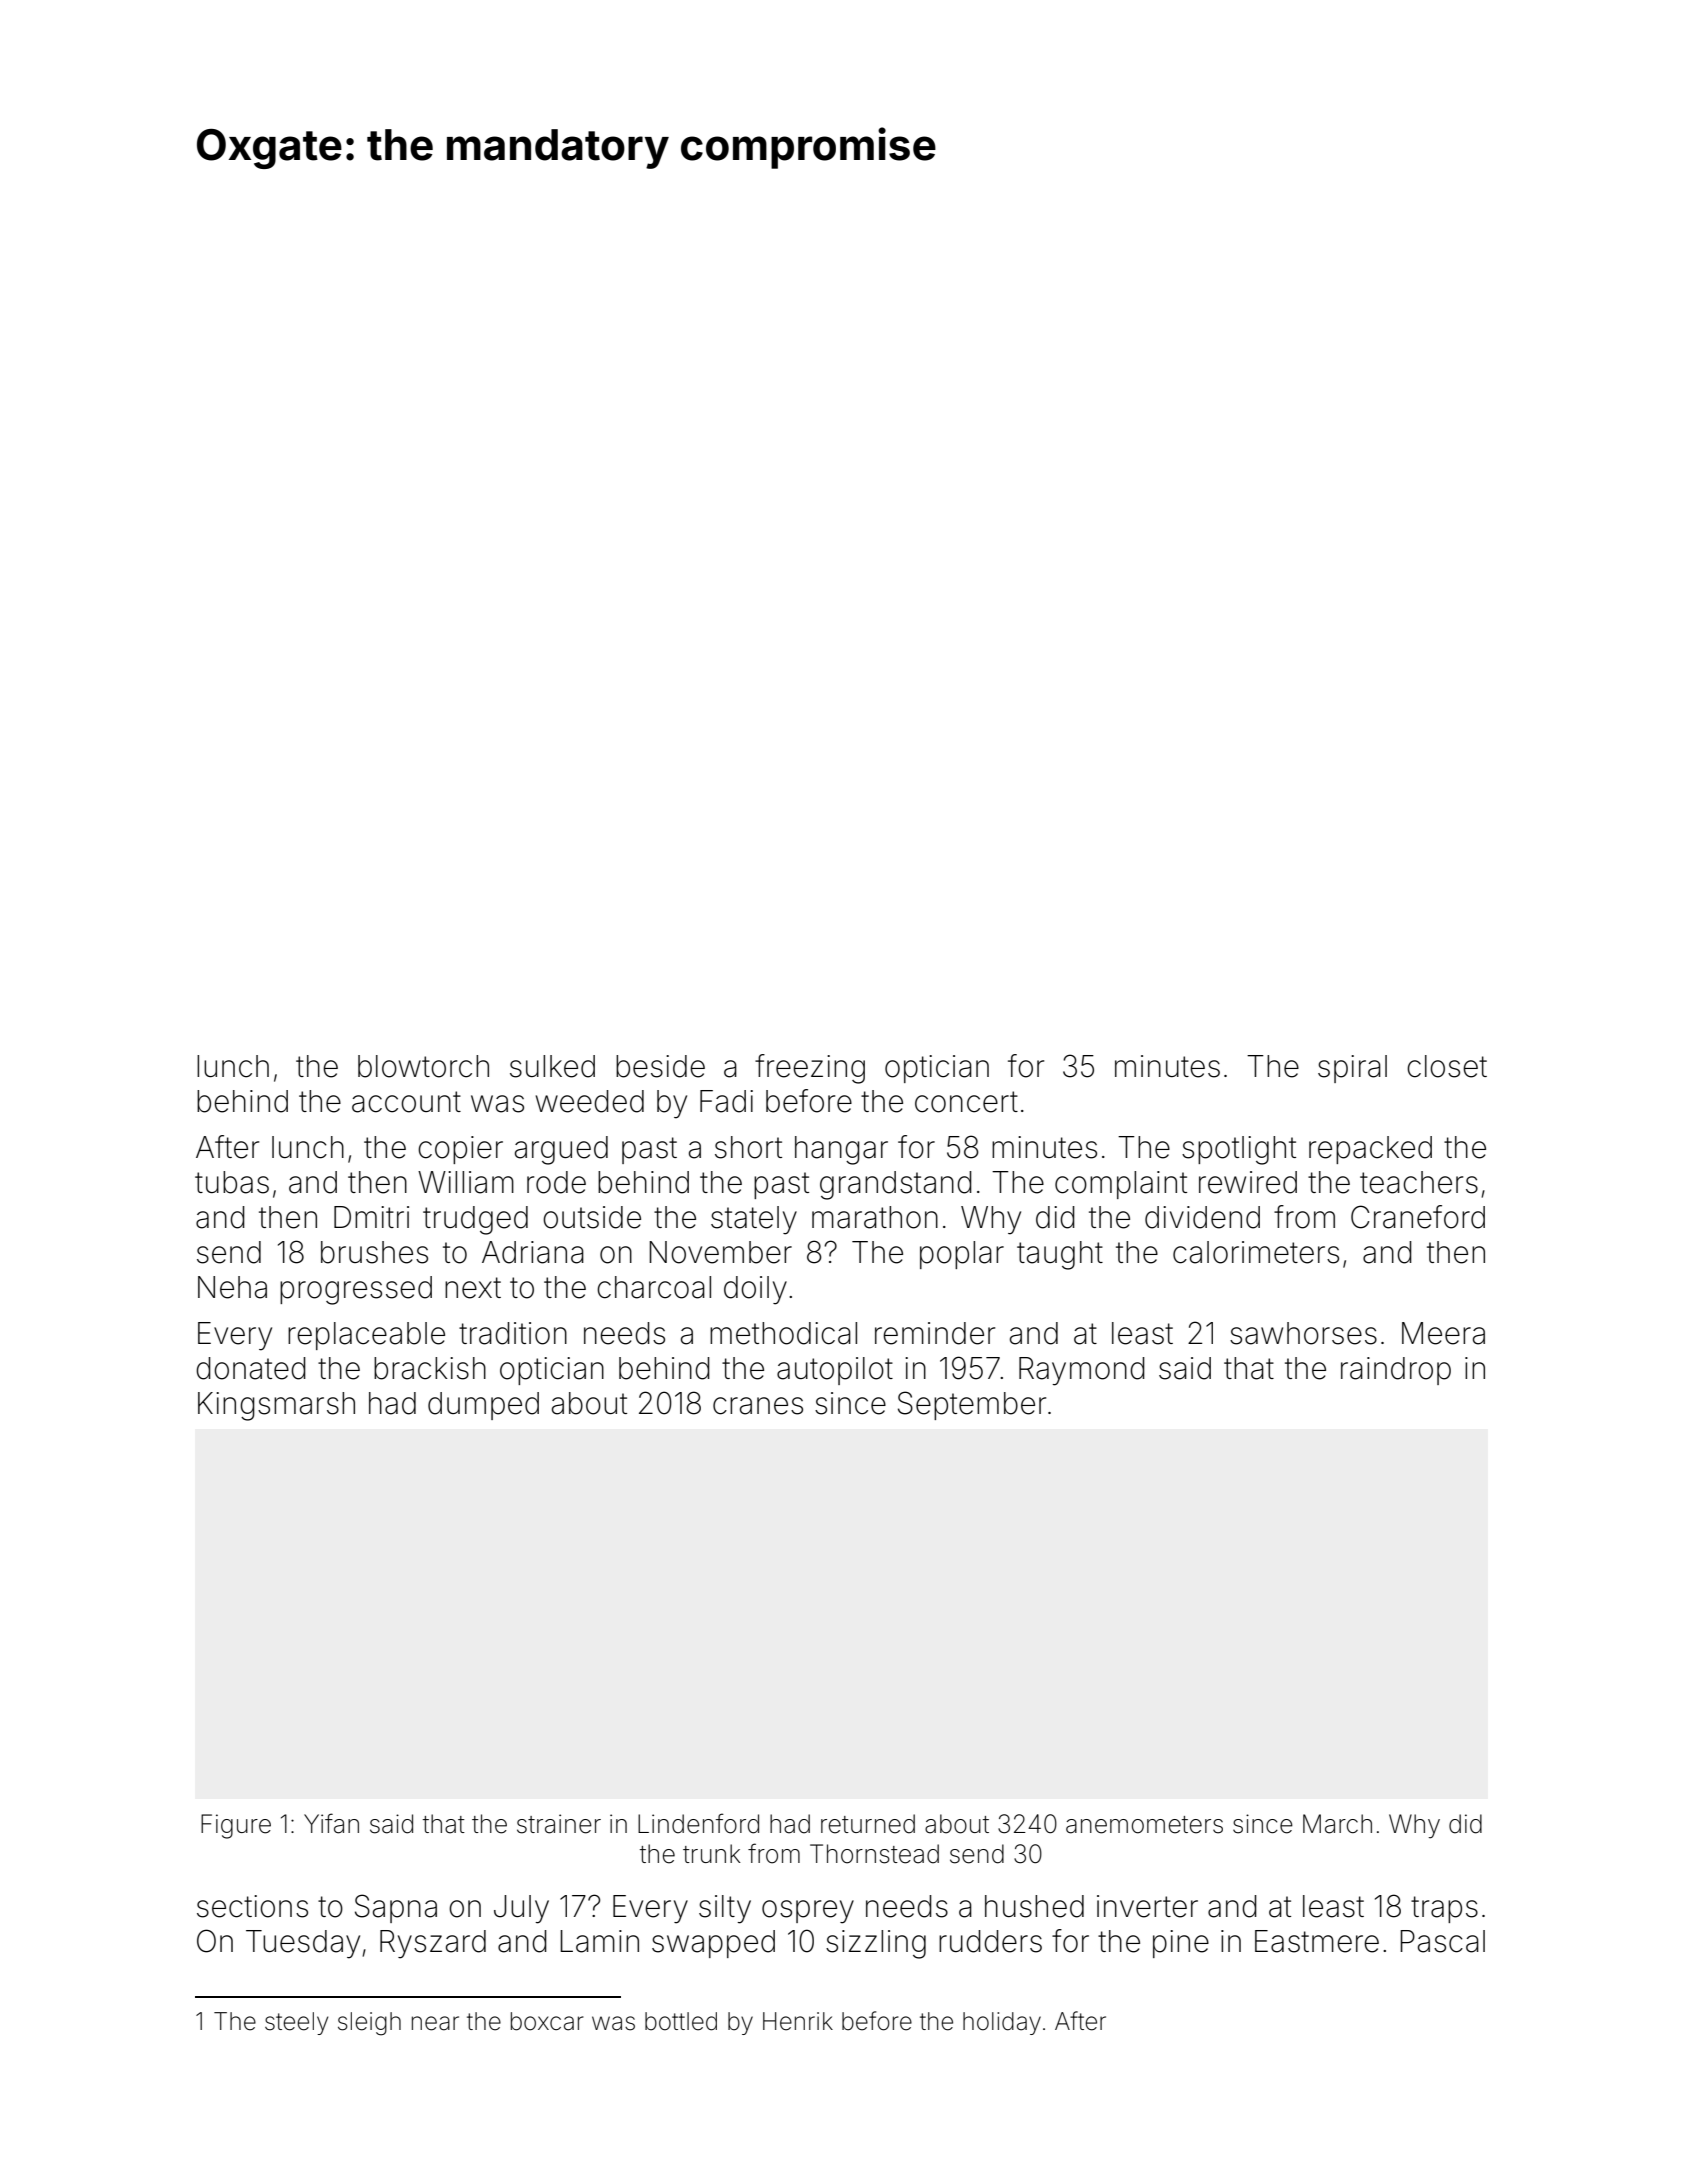 Image resolution: width=1683 pixels, height=2178 pixels. I want to click on returned, so click(868, 1824).
